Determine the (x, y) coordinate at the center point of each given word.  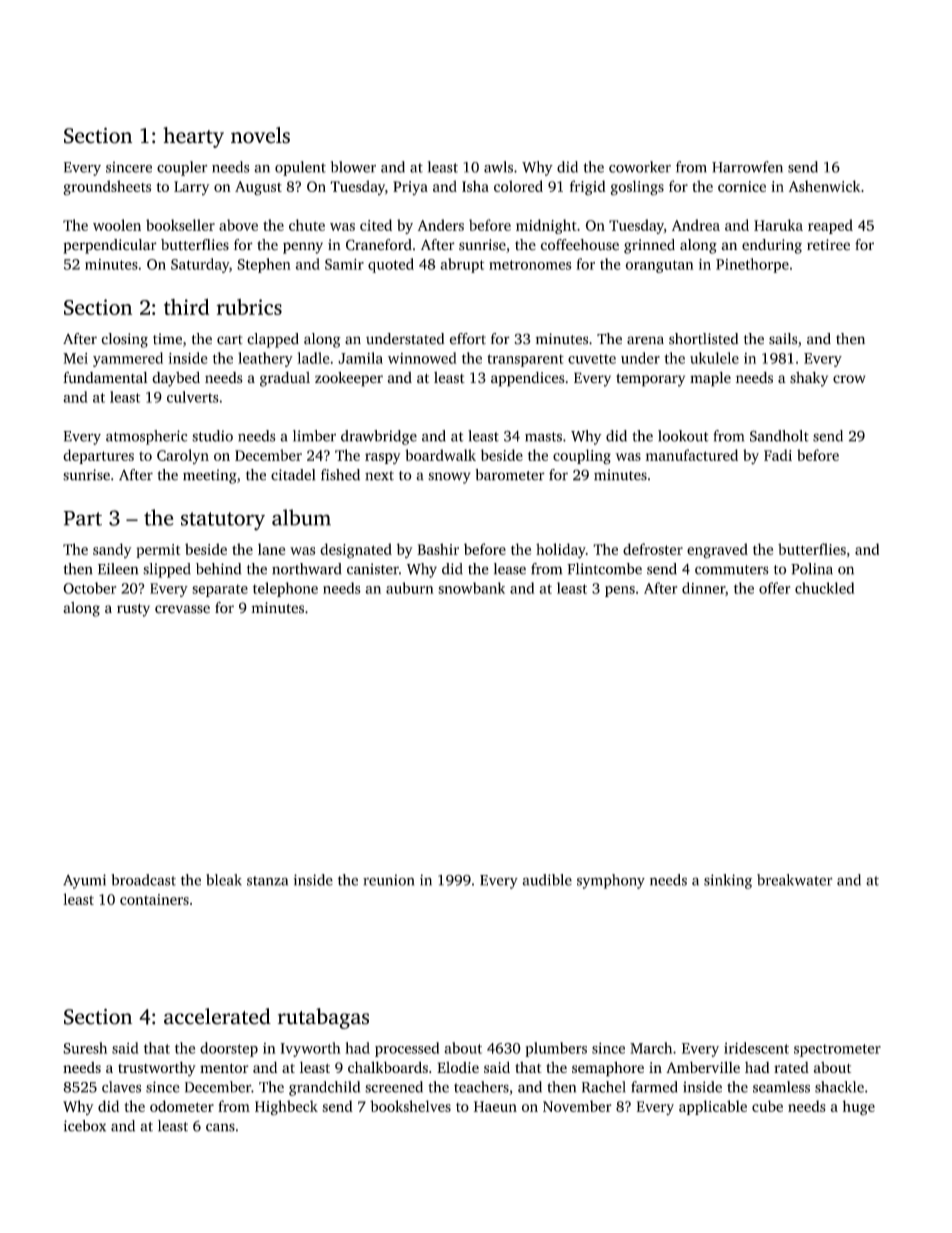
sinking (728, 881)
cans (220, 1127)
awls (498, 167)
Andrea (696, 225)
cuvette (592, 359)
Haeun (495, 1106)
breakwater (795, 880)
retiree (828, 245)
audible (547, 880)
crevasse (182, 609)
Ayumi (84, 881)
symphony (611, 881)
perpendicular (110, 246)
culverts (193, 397)
